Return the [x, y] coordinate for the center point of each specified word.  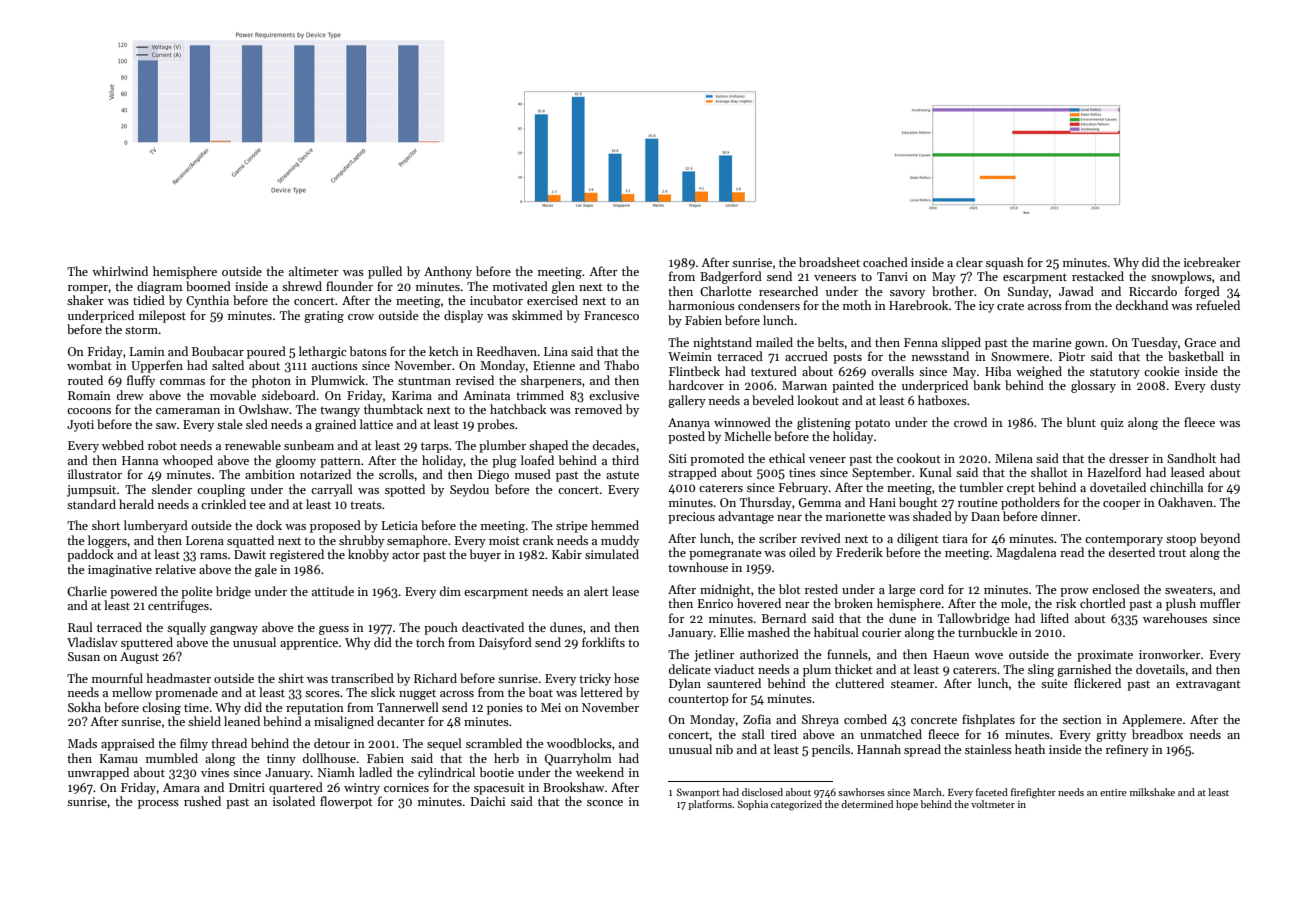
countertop [698, 700]
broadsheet [829, 262]
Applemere [1152, 720]
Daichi [488, 801]
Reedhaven [506, 351]
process [158, 804]
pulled [385, 272]
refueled [1218, 305]
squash [1005, 263]
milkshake [1152, 792]
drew [130, 395]
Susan [84, 656]
